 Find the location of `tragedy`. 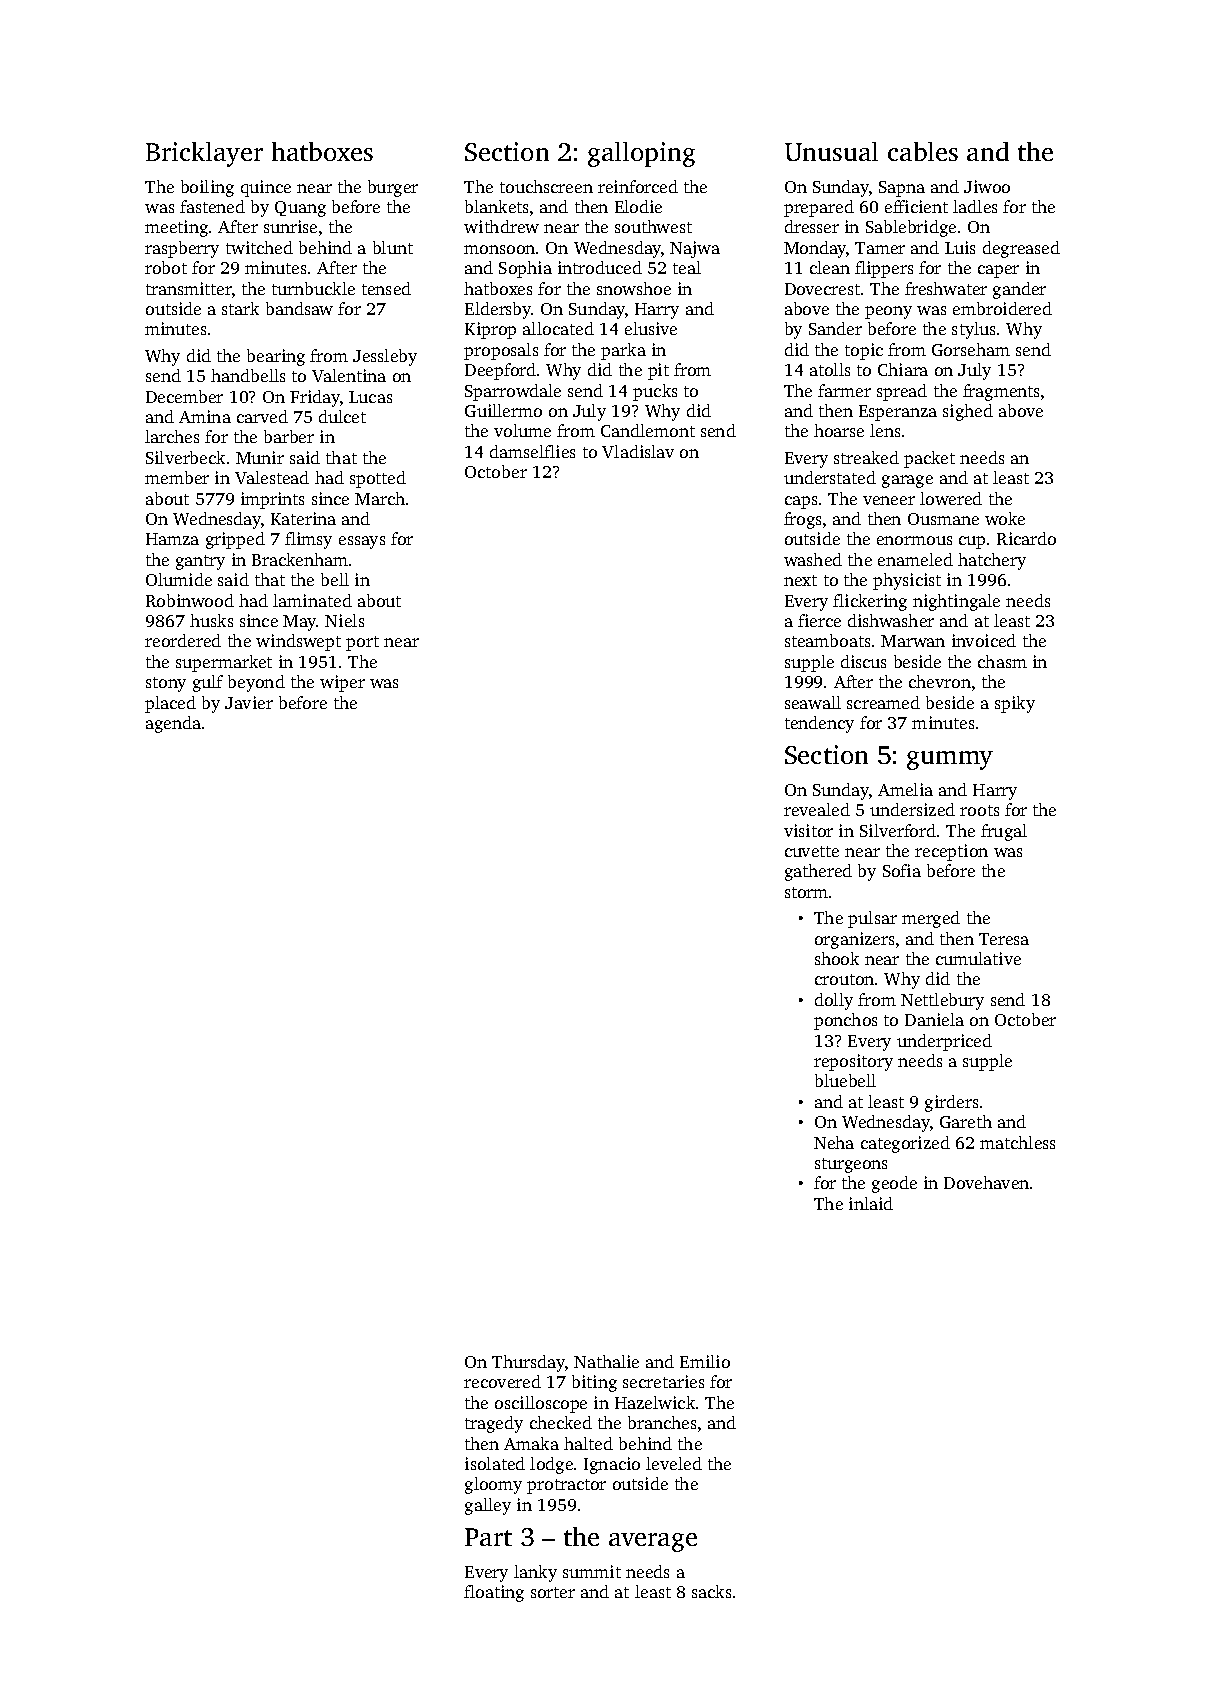

tragedy is located at coordinates (494, 1424).
